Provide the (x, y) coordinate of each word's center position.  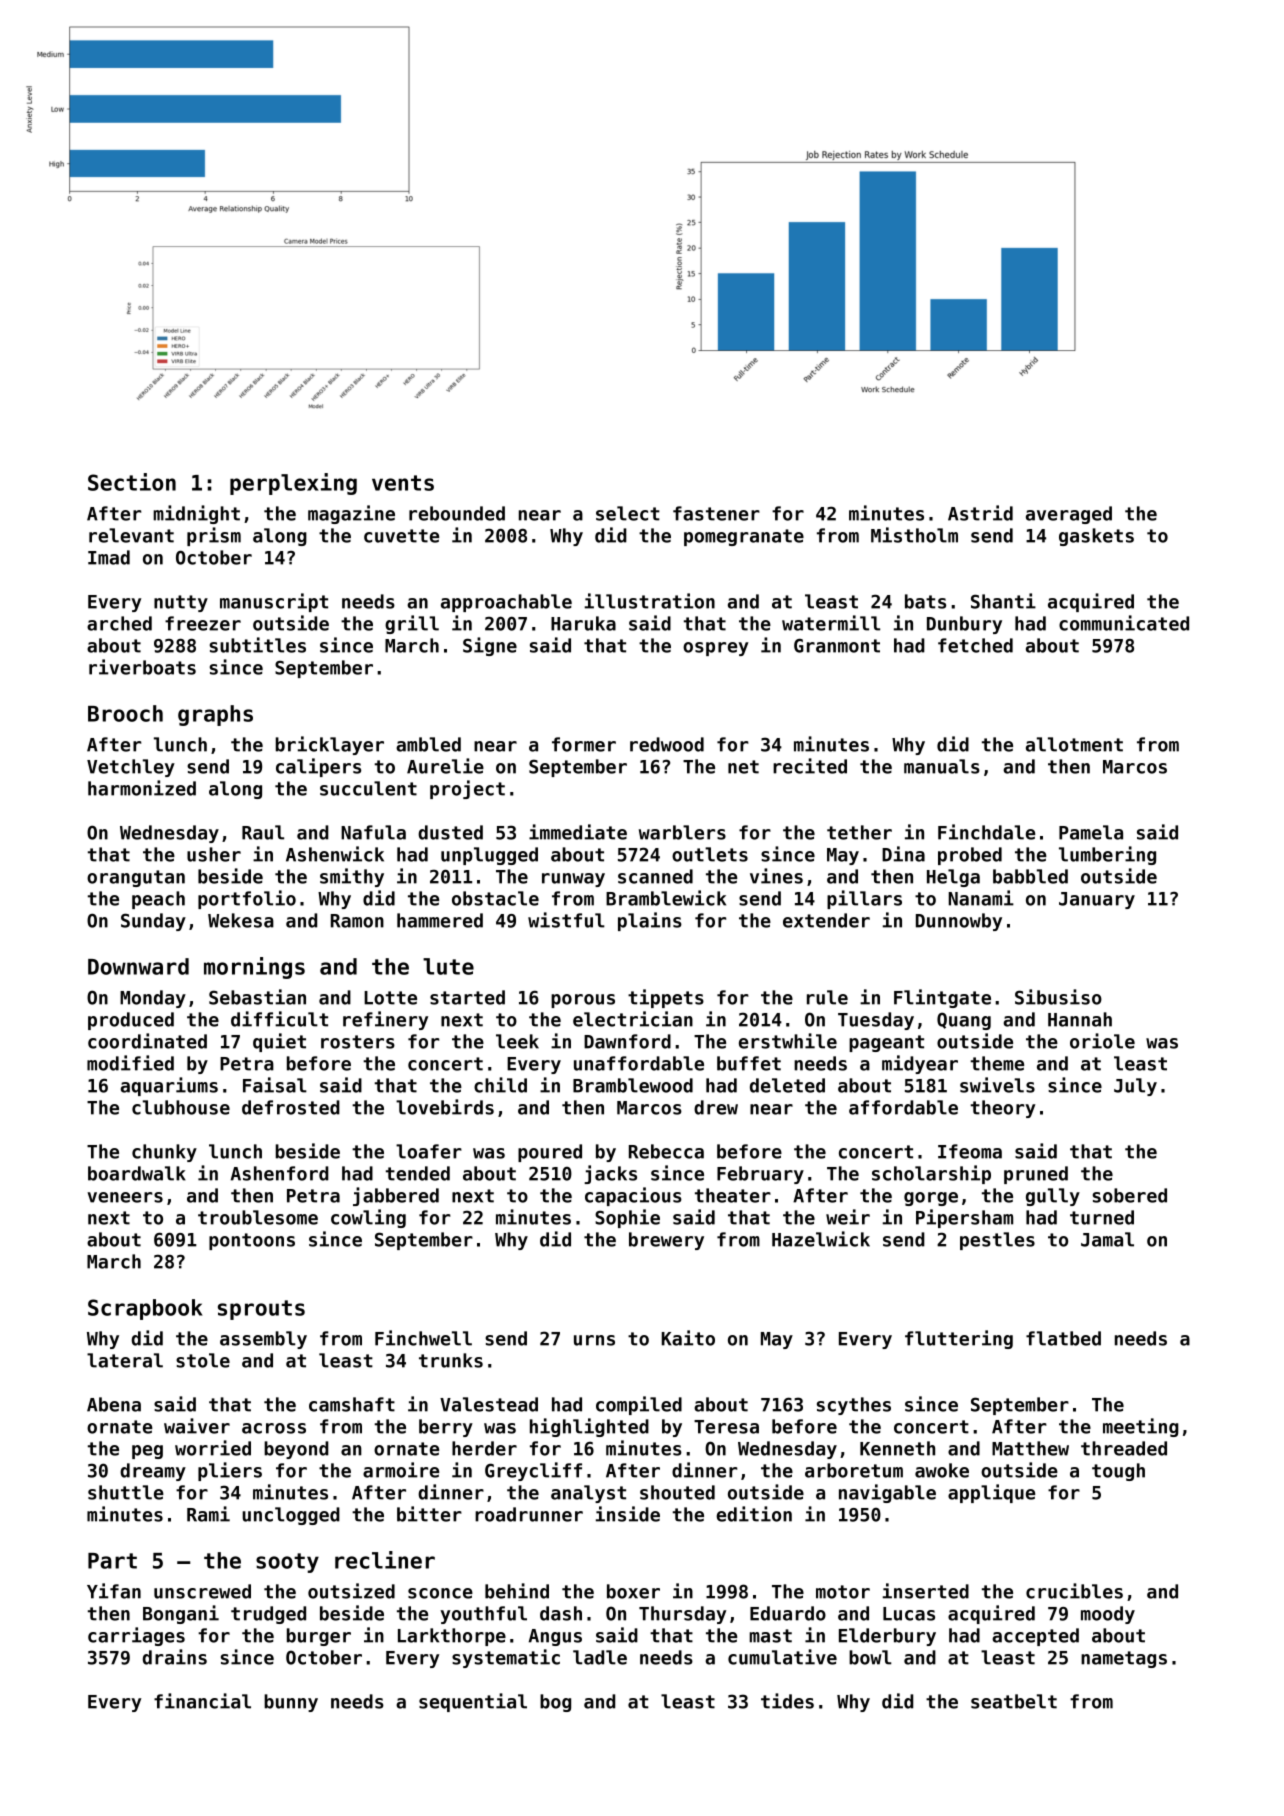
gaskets (1096, 537)
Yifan (114, 1591)
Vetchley (131, 768)
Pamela (1091, 832)
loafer (429, 1151)
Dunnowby (959, 922)
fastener (716, 513)
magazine (351, 514)
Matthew (1030, 1448)
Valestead (489, 1404)
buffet (749, 1063)
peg (147, 1452)
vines (776, 876)
